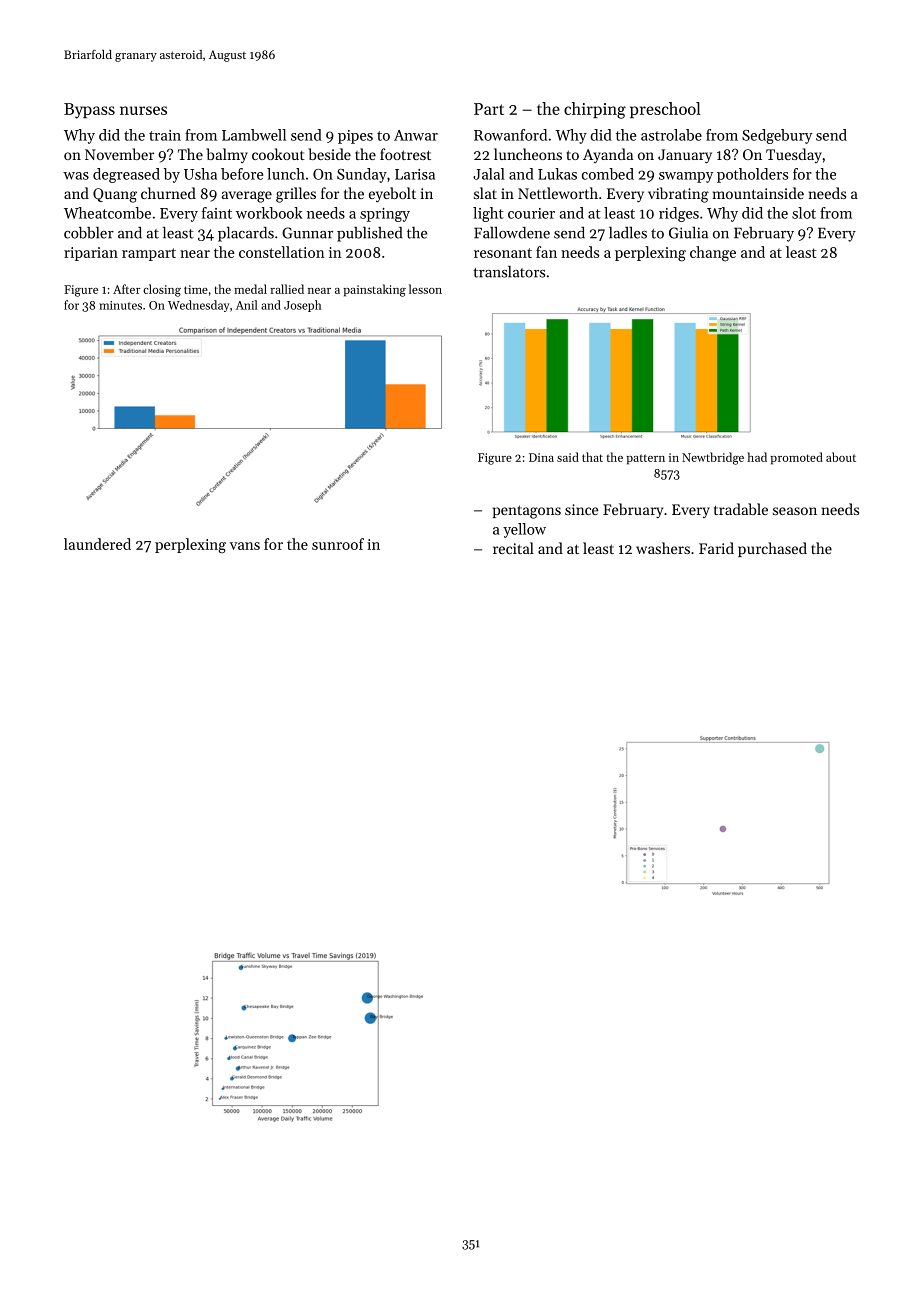  I want to click on riparian, so click(91, 254).
